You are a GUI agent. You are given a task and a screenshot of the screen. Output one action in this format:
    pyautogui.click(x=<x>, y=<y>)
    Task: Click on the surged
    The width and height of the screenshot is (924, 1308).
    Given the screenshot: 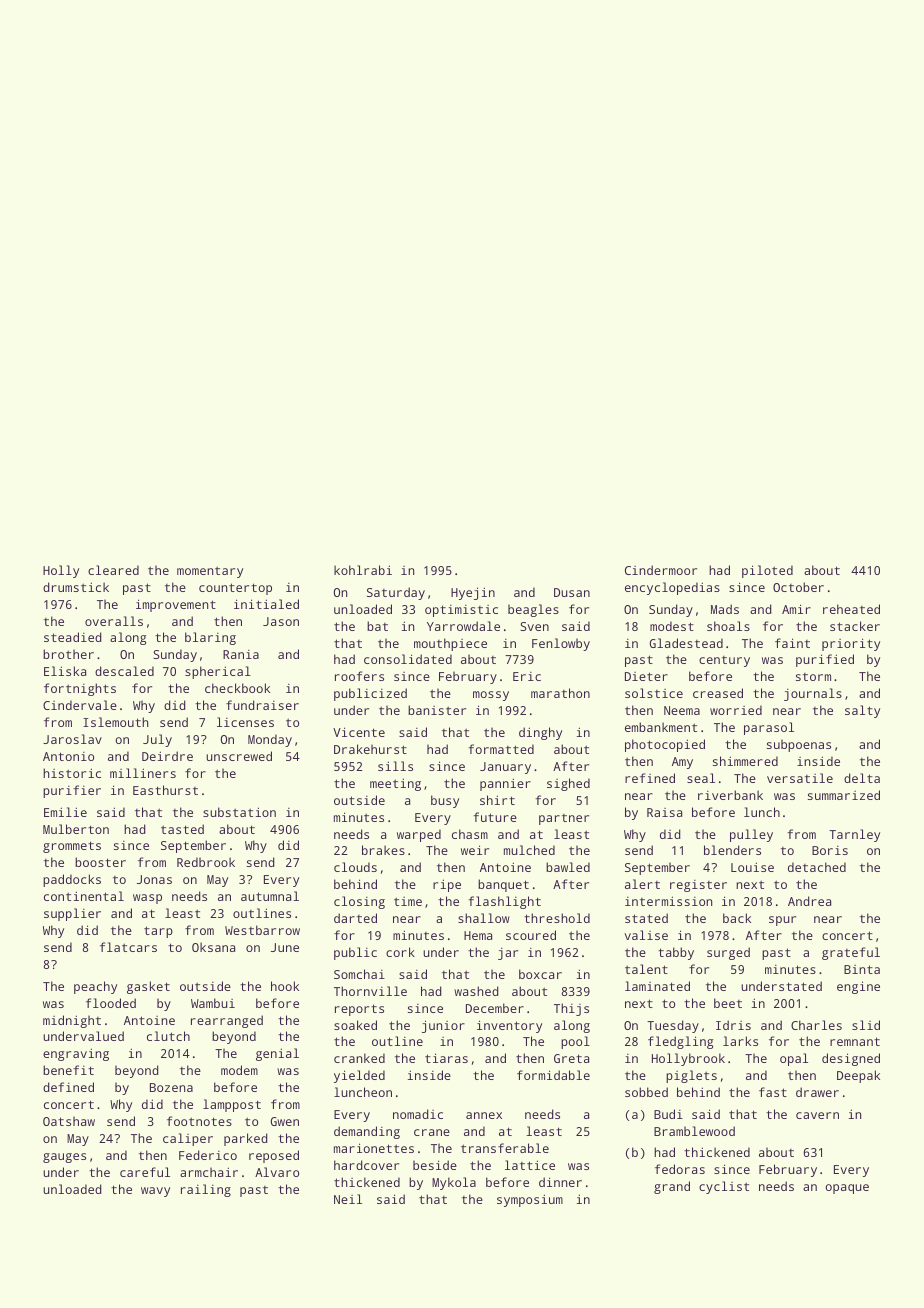 What is the action you would take?
    pyautogui.click(x=728, y=953)
